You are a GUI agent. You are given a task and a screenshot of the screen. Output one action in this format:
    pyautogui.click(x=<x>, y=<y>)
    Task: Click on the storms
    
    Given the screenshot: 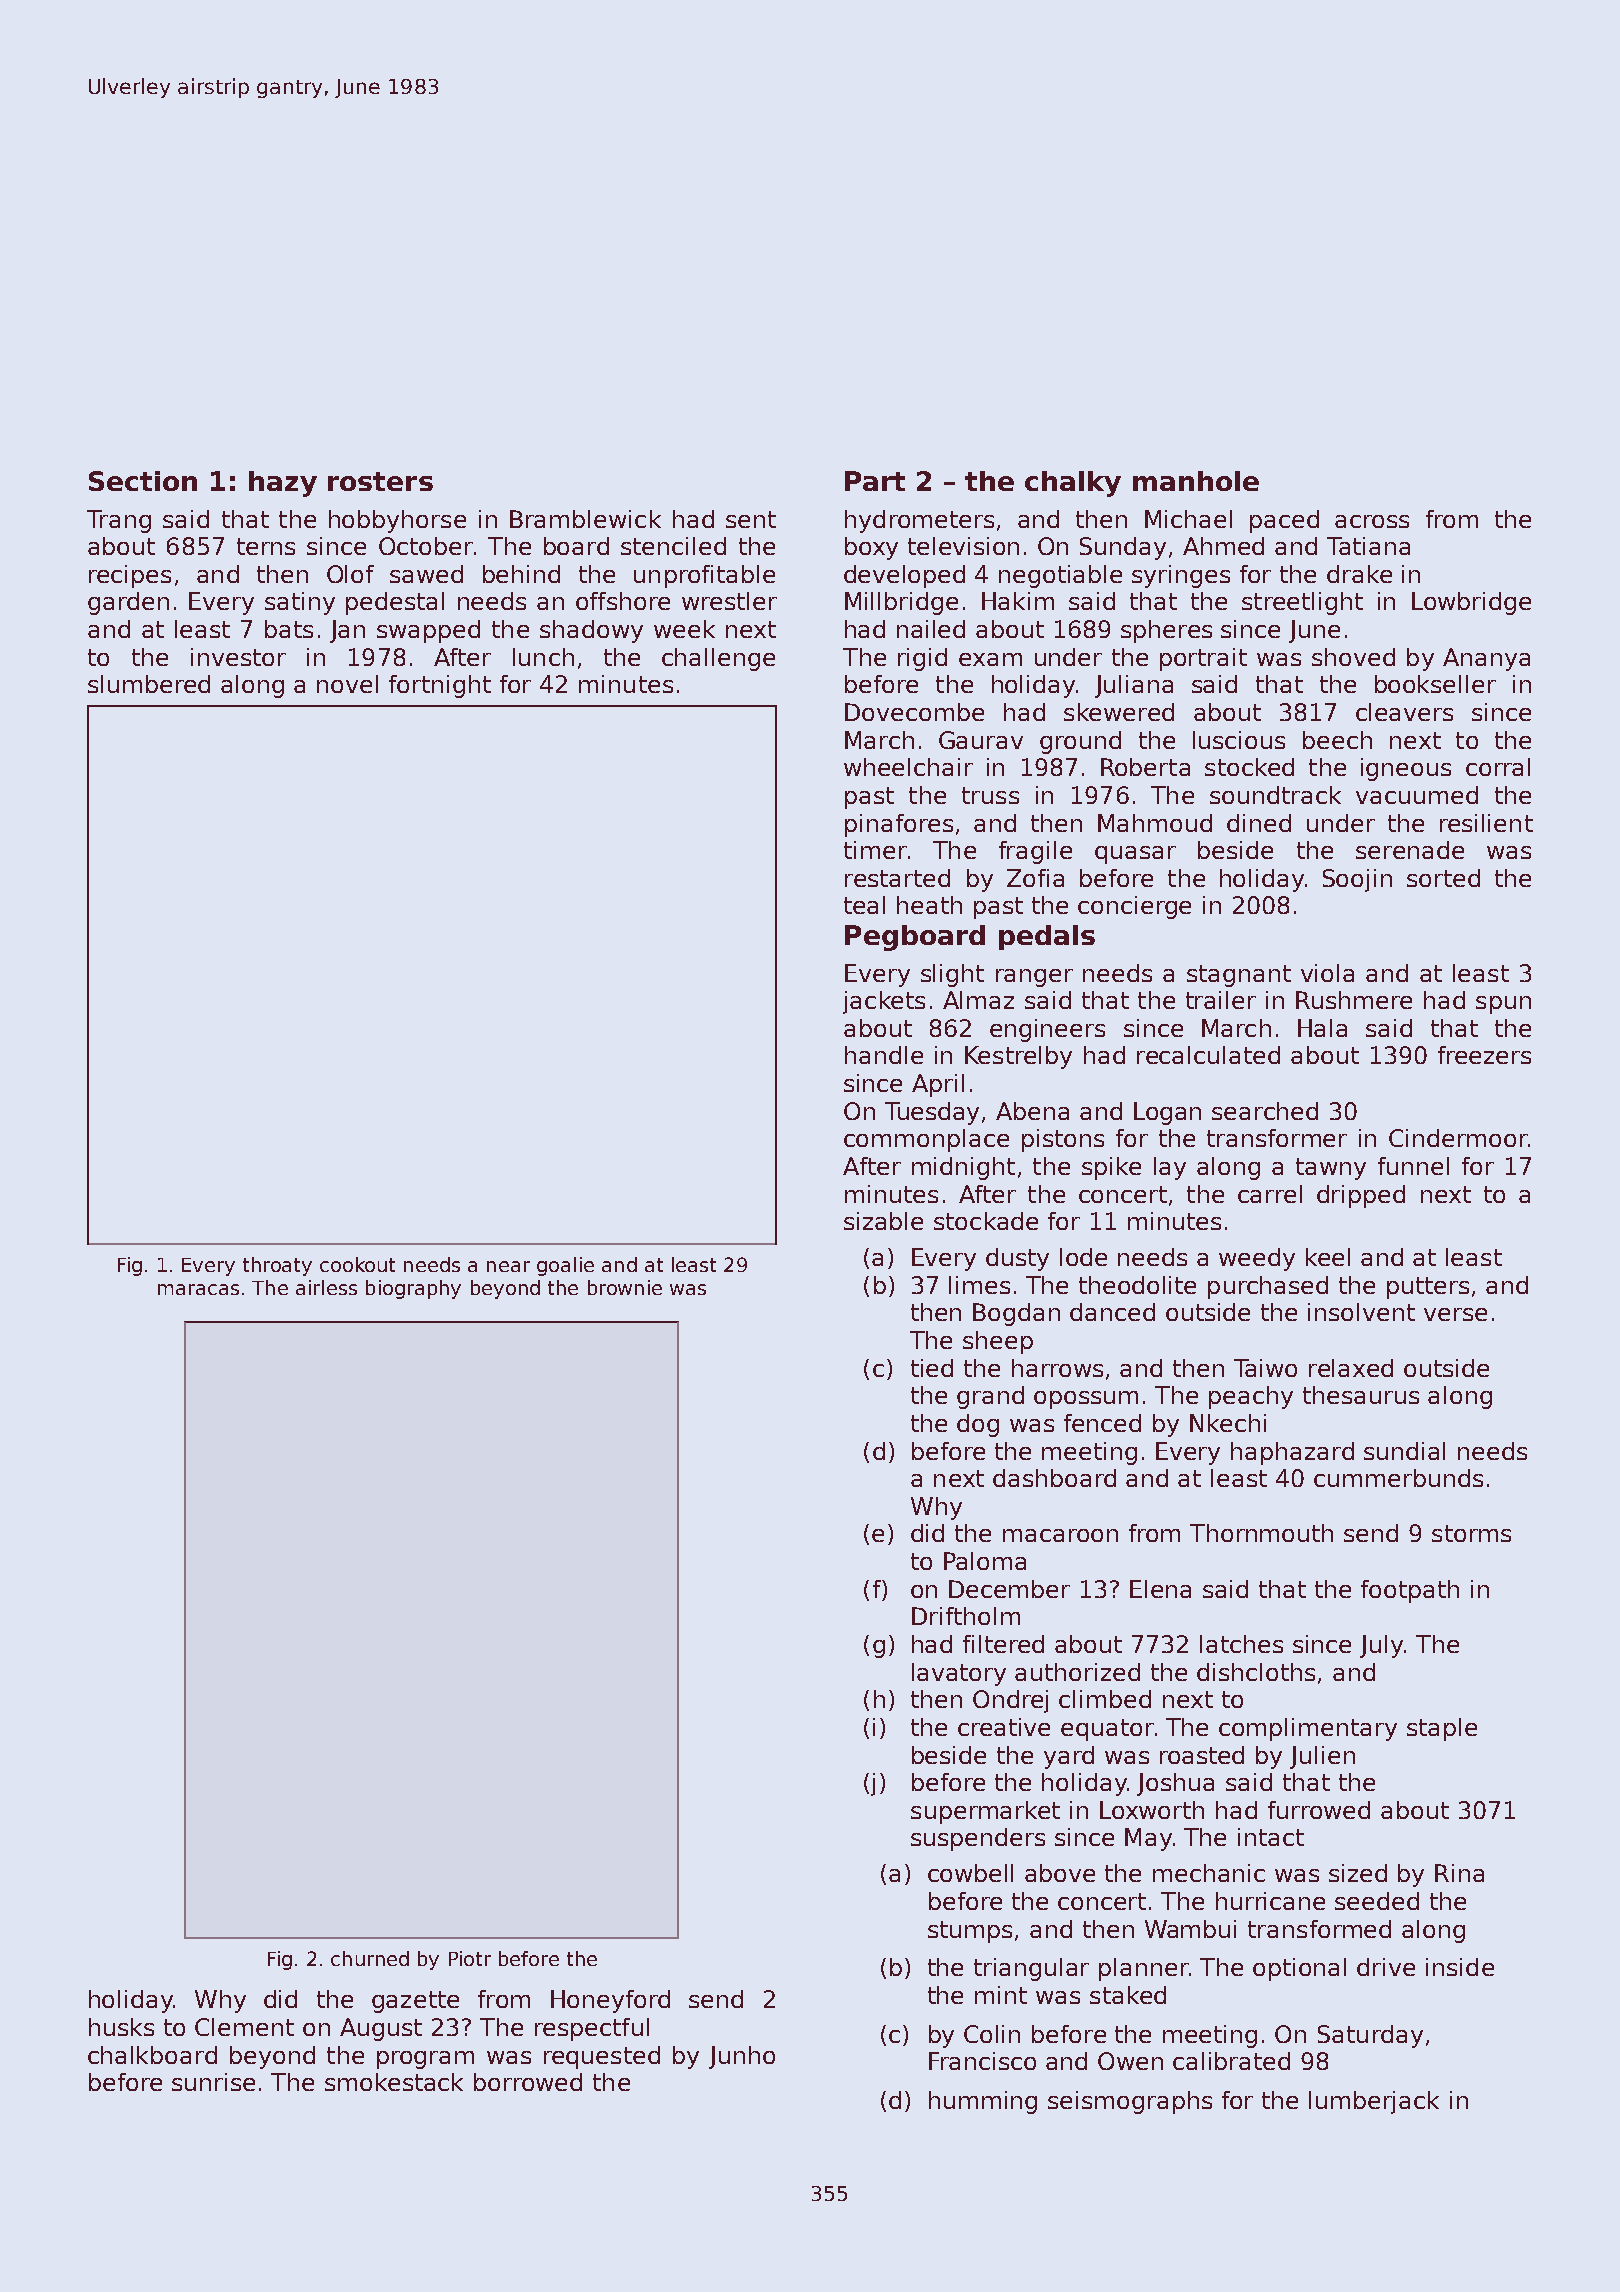 What is the action you would take?
    pyautogui.click(x=1471, y=1533)
